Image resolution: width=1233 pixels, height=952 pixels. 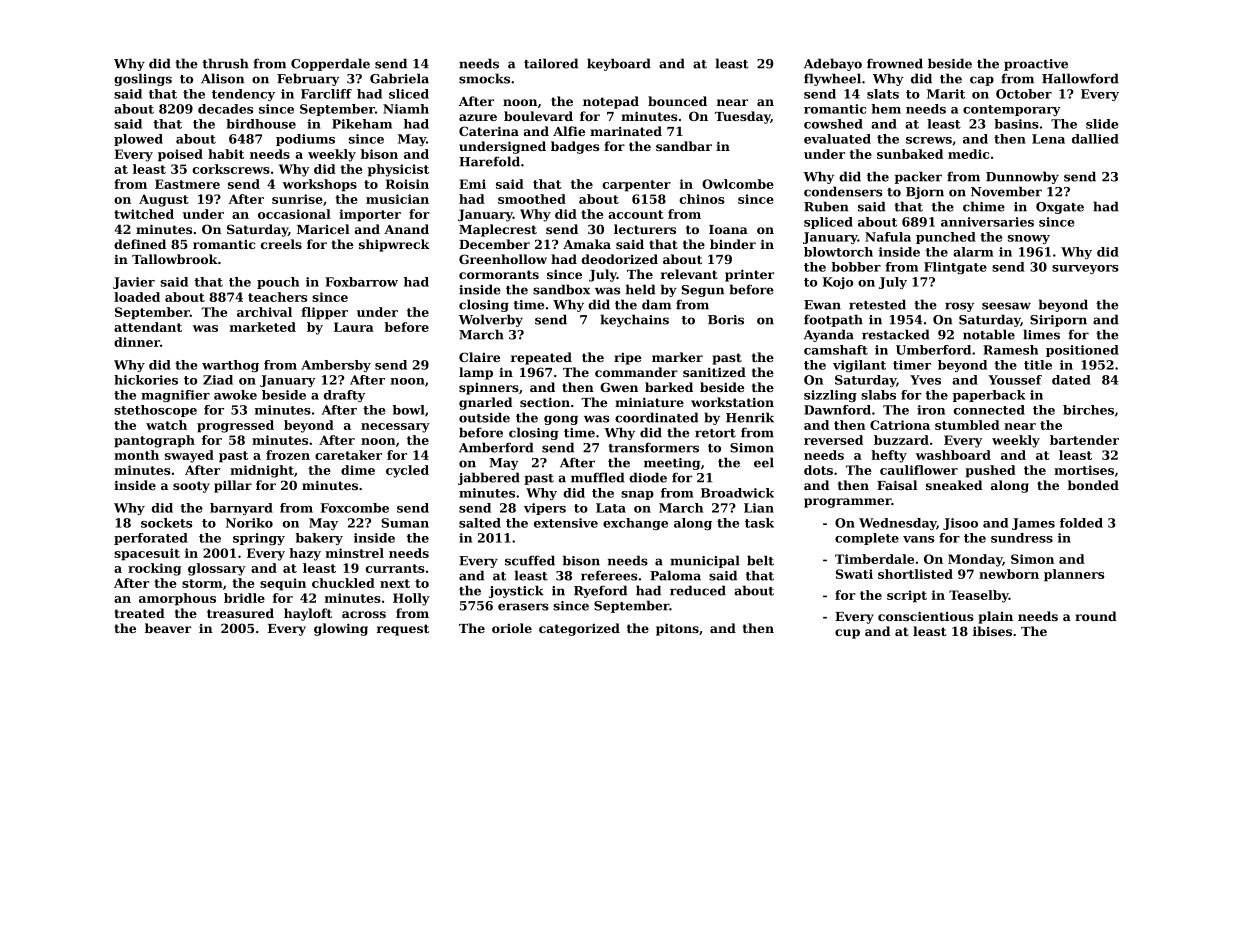 I want to click on complete, so click(x=867, y=539).
